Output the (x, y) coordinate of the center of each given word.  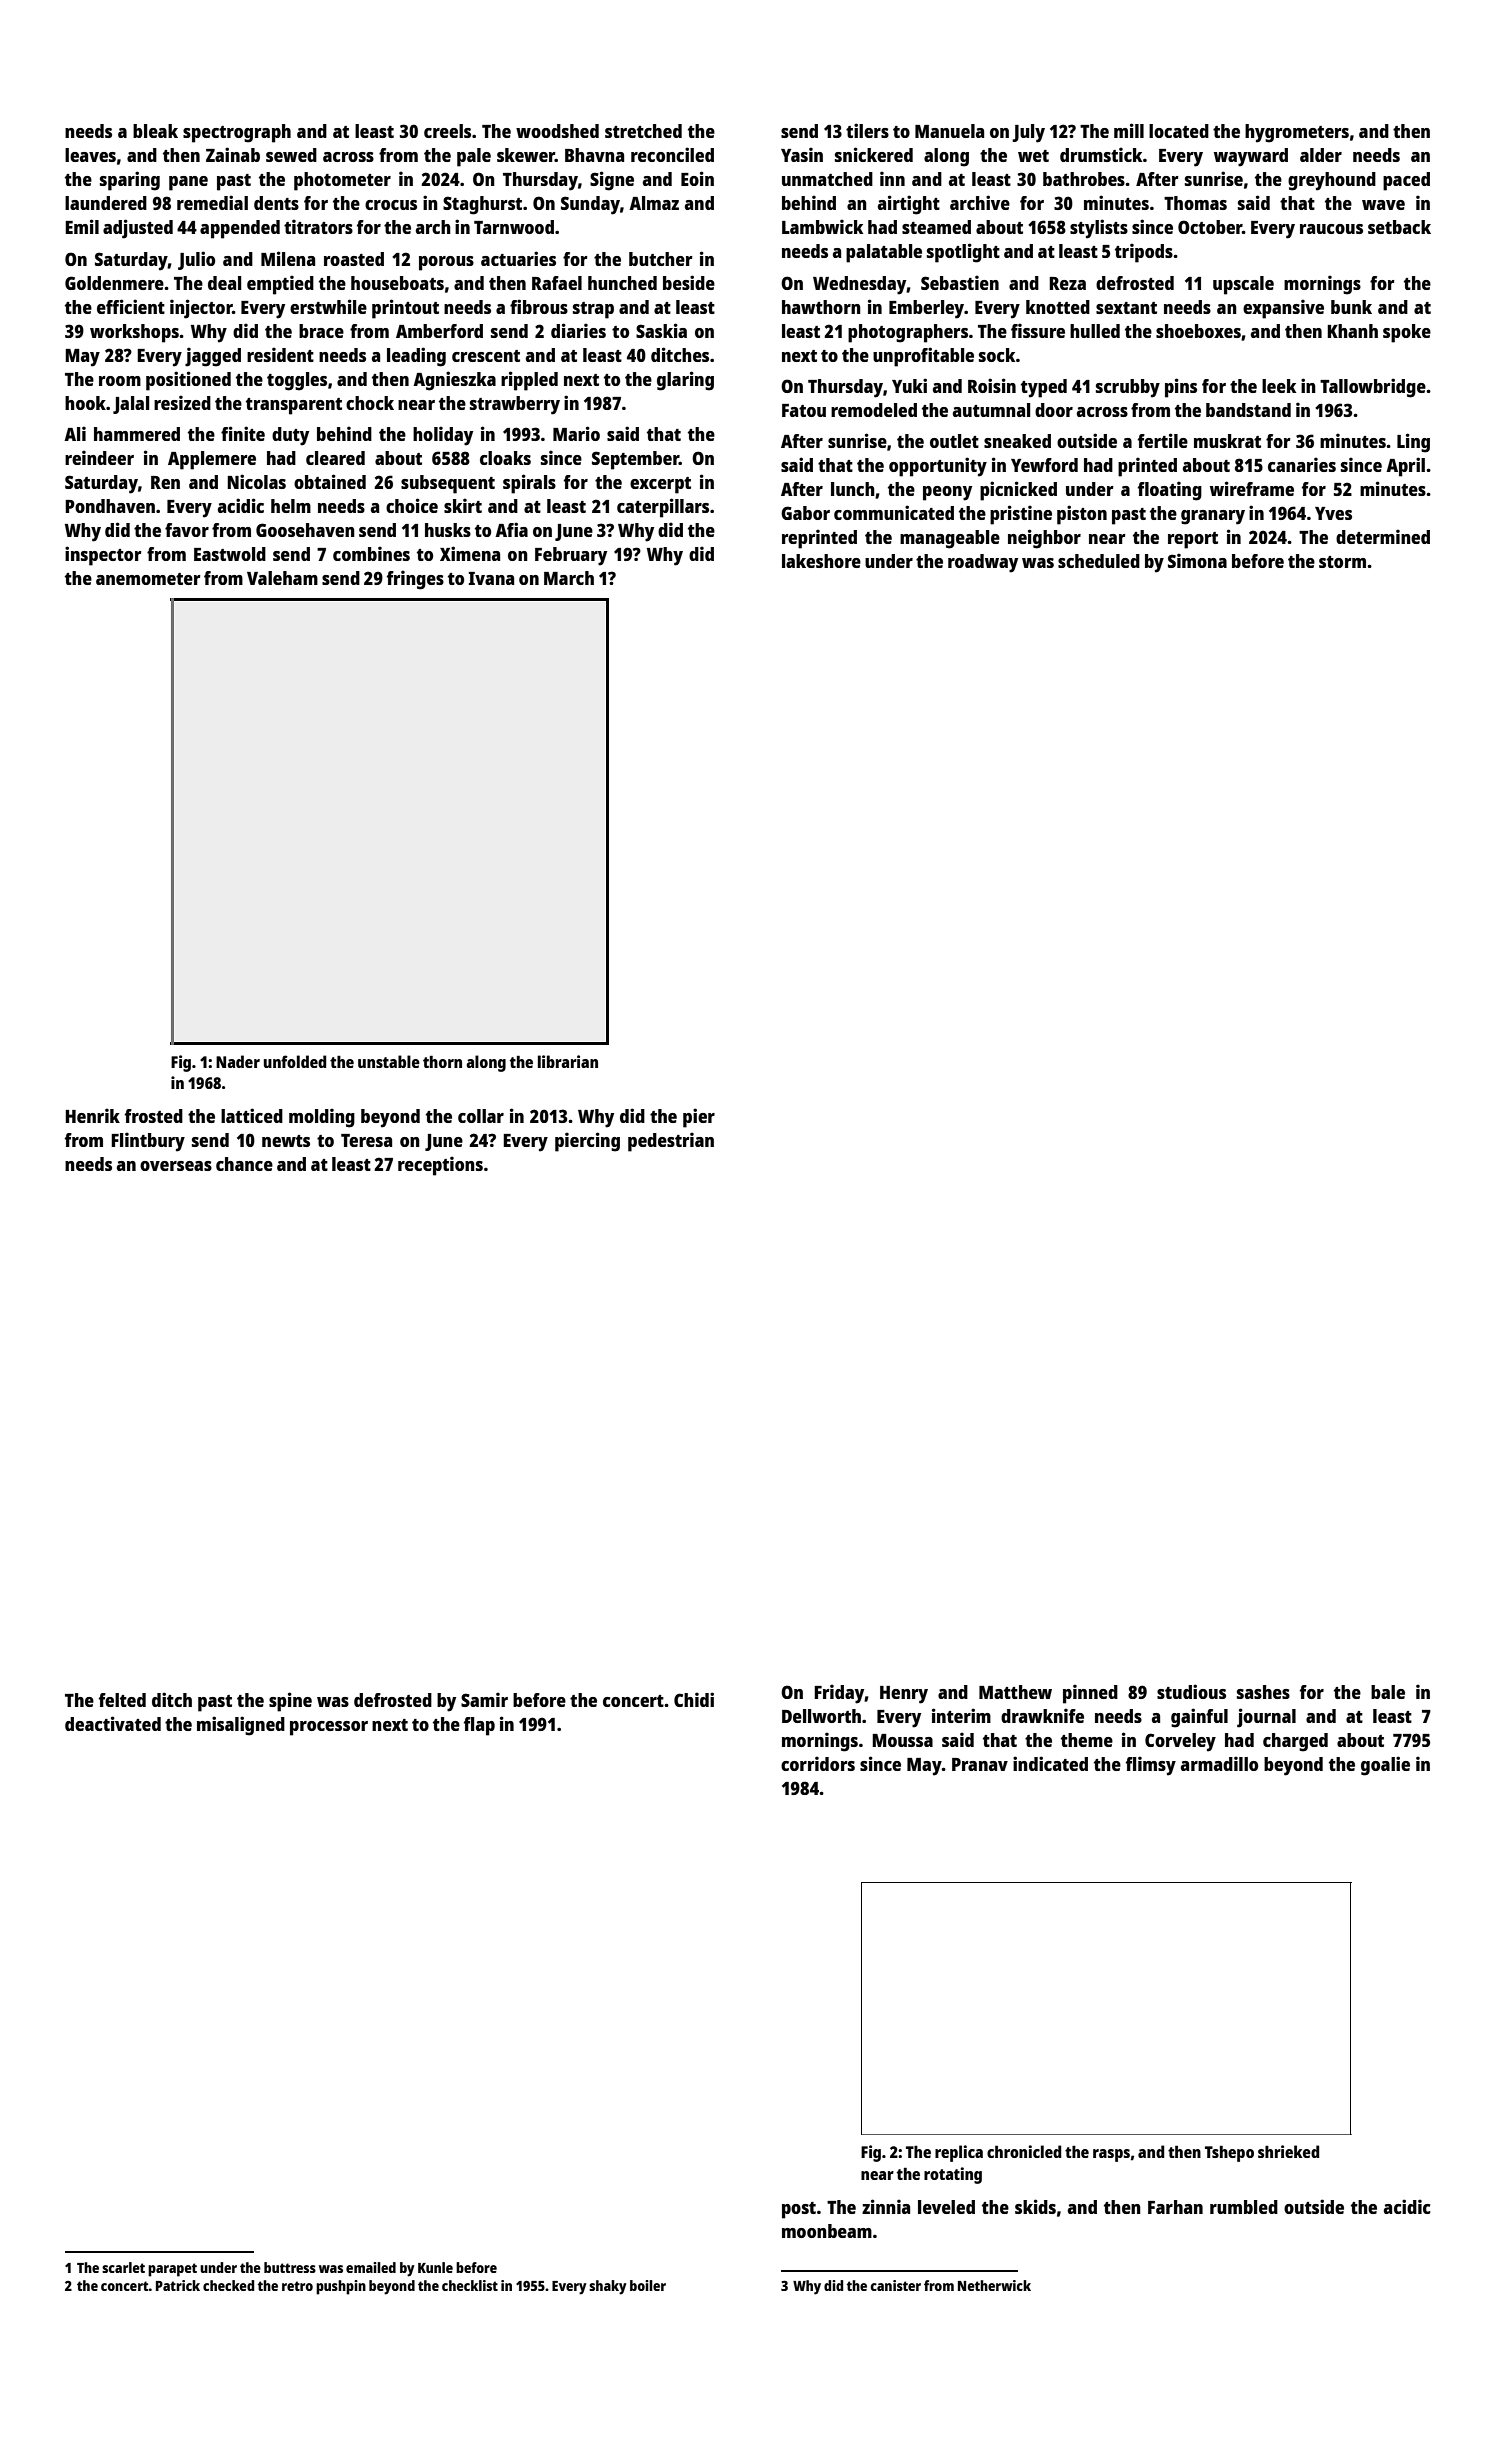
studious (1191, 1691)
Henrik (92, 1115)
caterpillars (663, 508)
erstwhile (328, 306)
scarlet (123, 2267)
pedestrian (671, 1142)
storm (1342, 562)
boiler (648, 2285)
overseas (176, 1166)
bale (1388, 1692)
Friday (839, 1694)
